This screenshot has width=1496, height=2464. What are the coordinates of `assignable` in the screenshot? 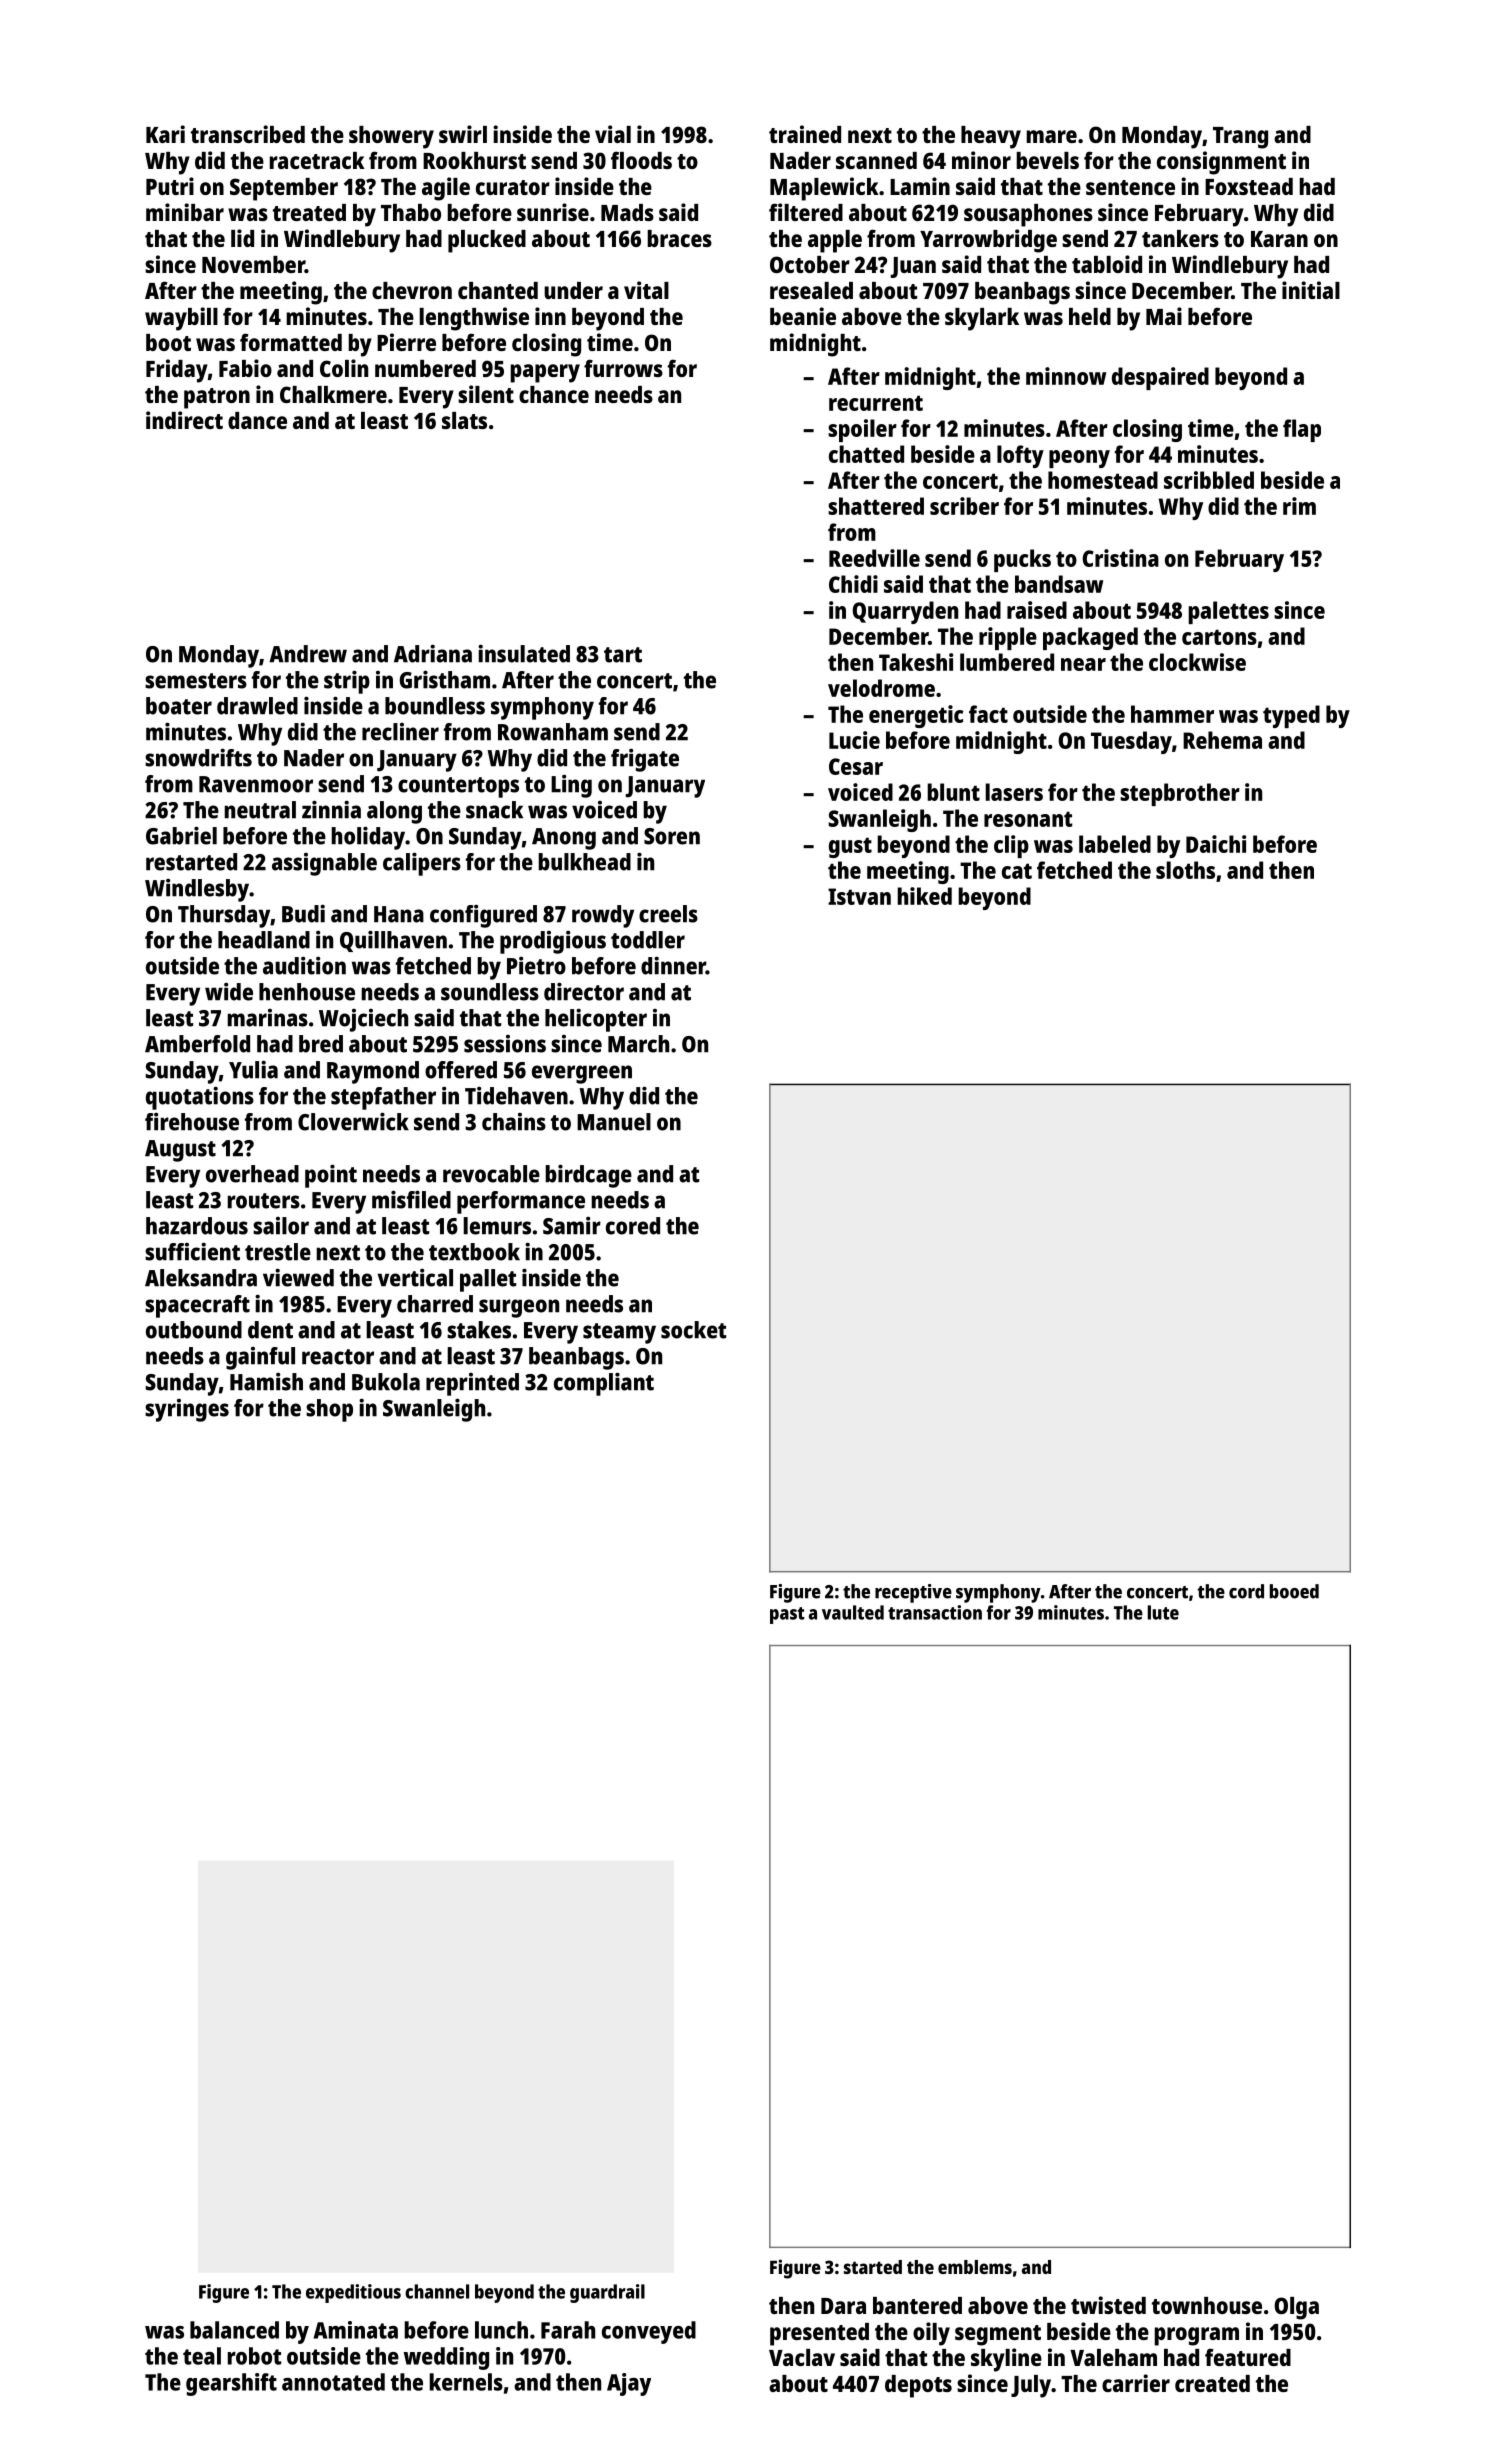 It's located at (324, 864).
